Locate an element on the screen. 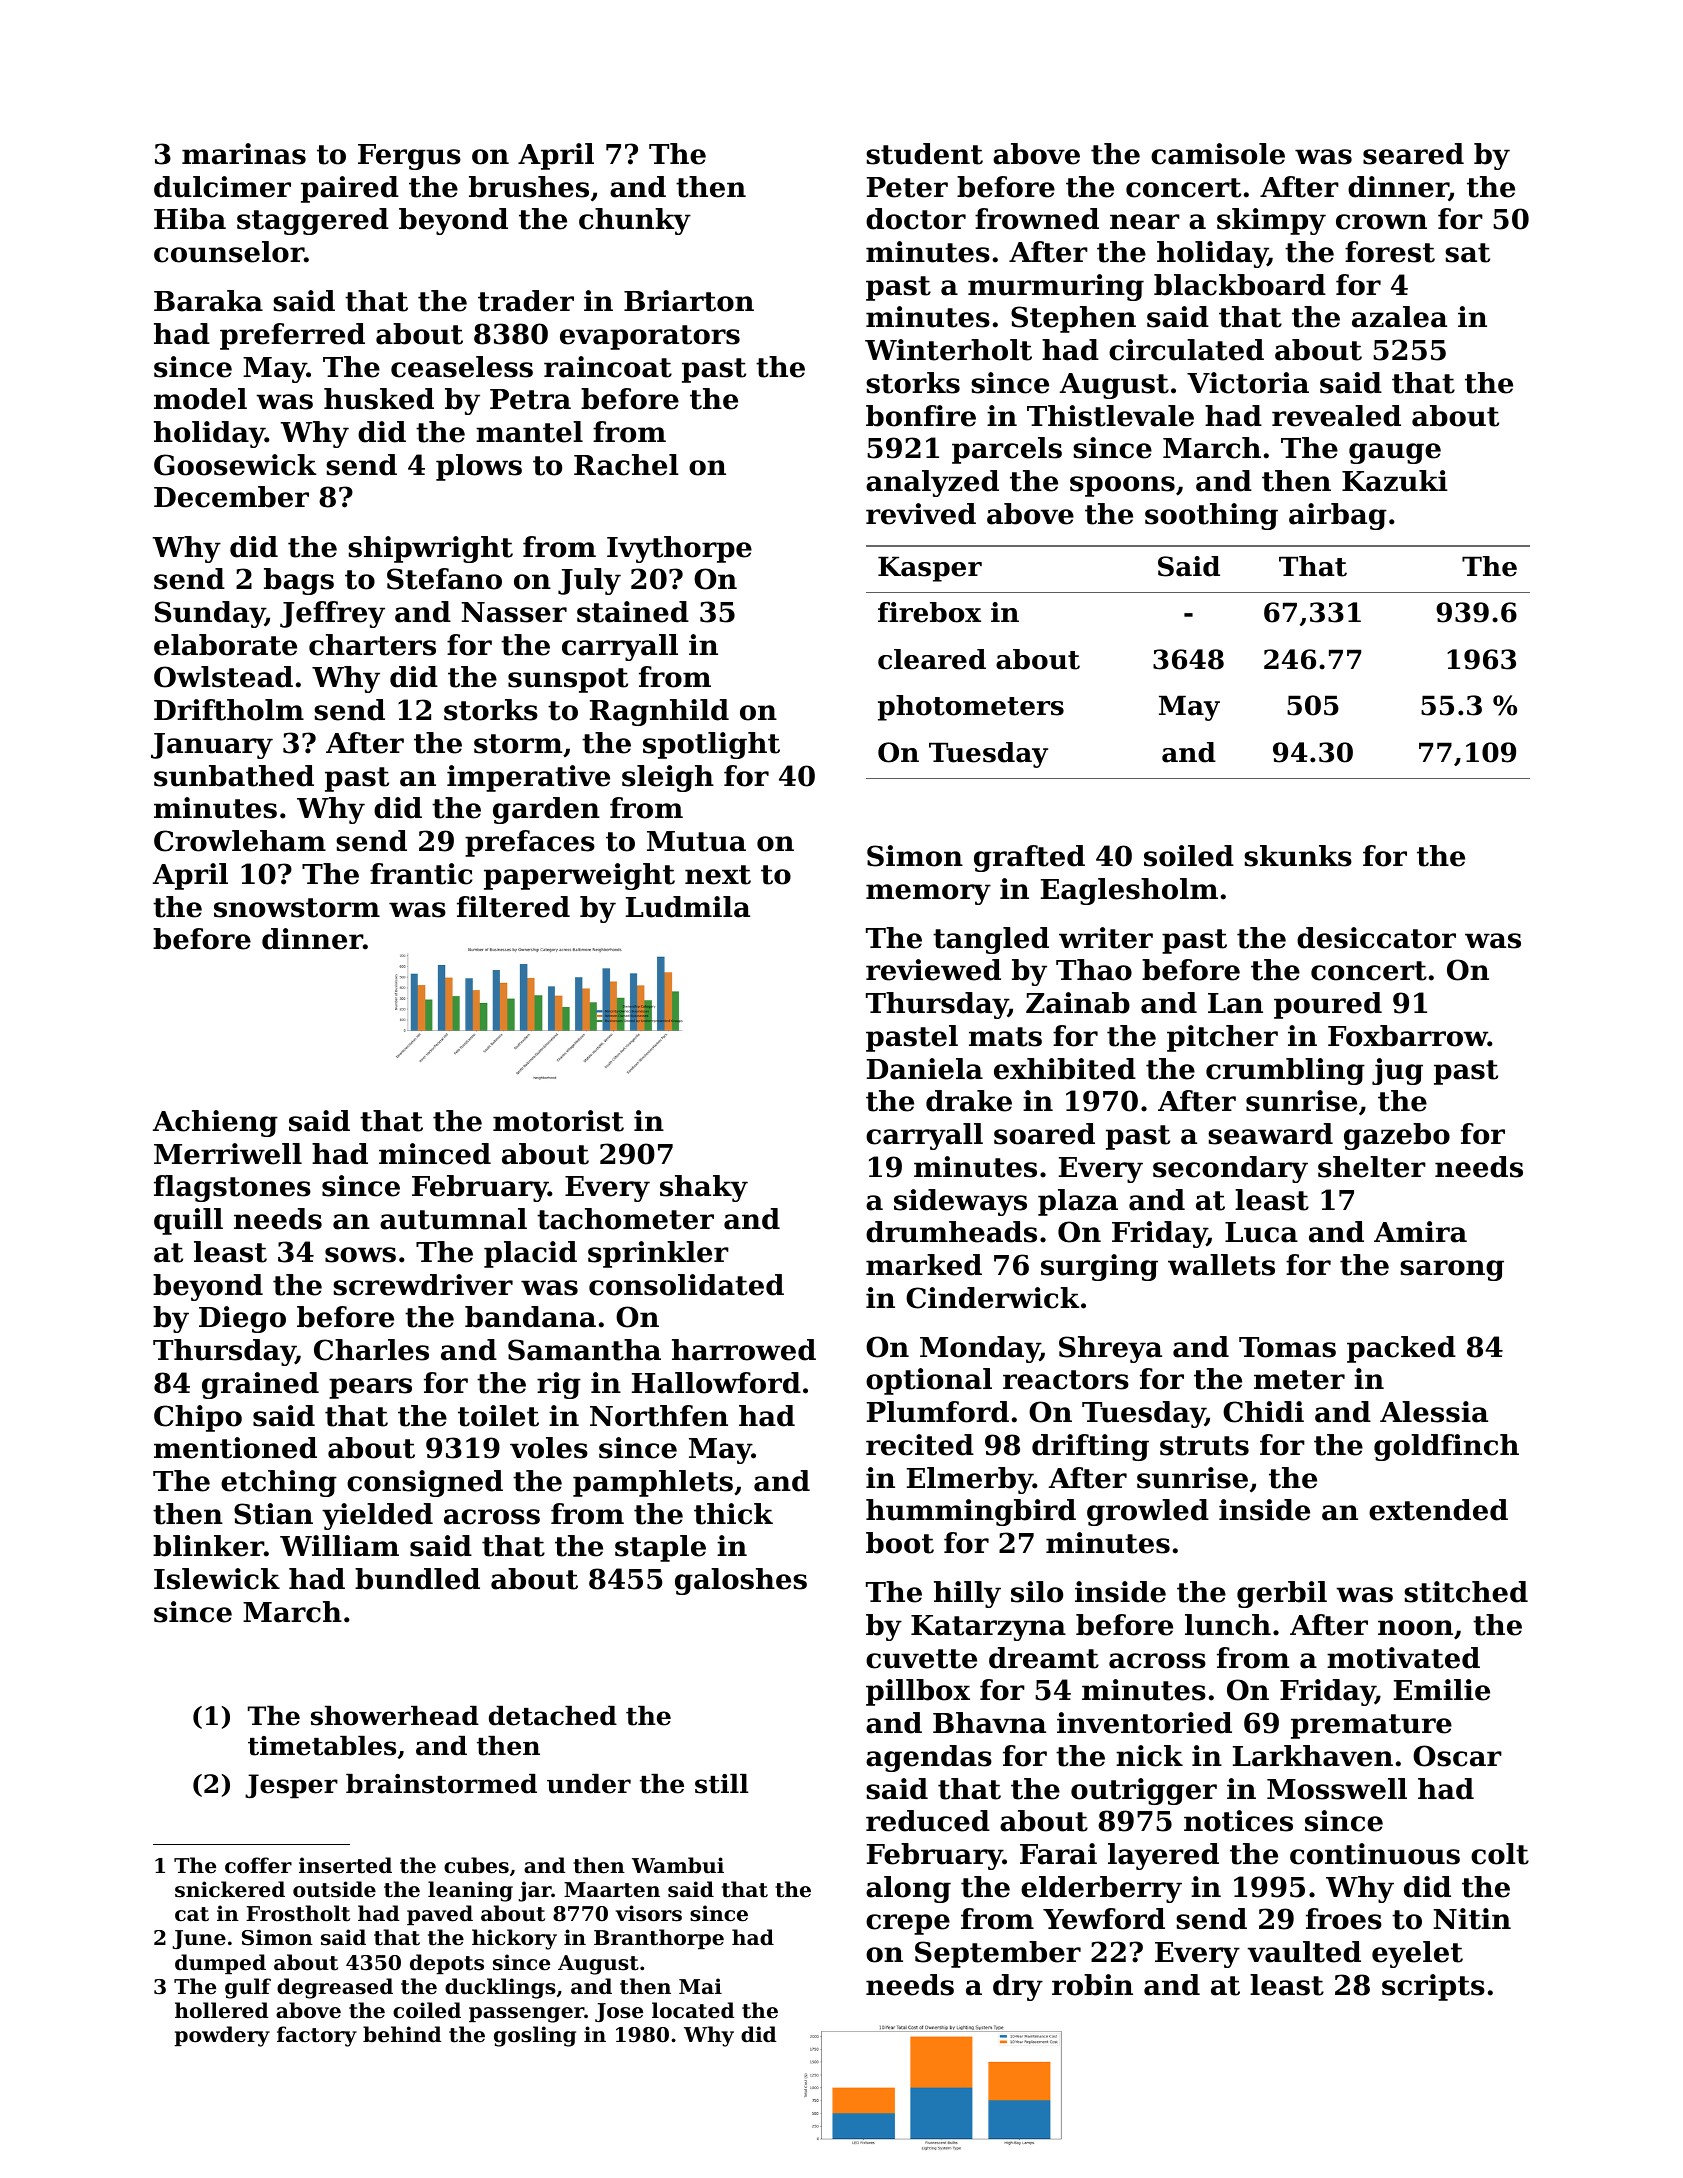 The image size is (1683, 2178). Briarton is located at coordinates (689, 301).
